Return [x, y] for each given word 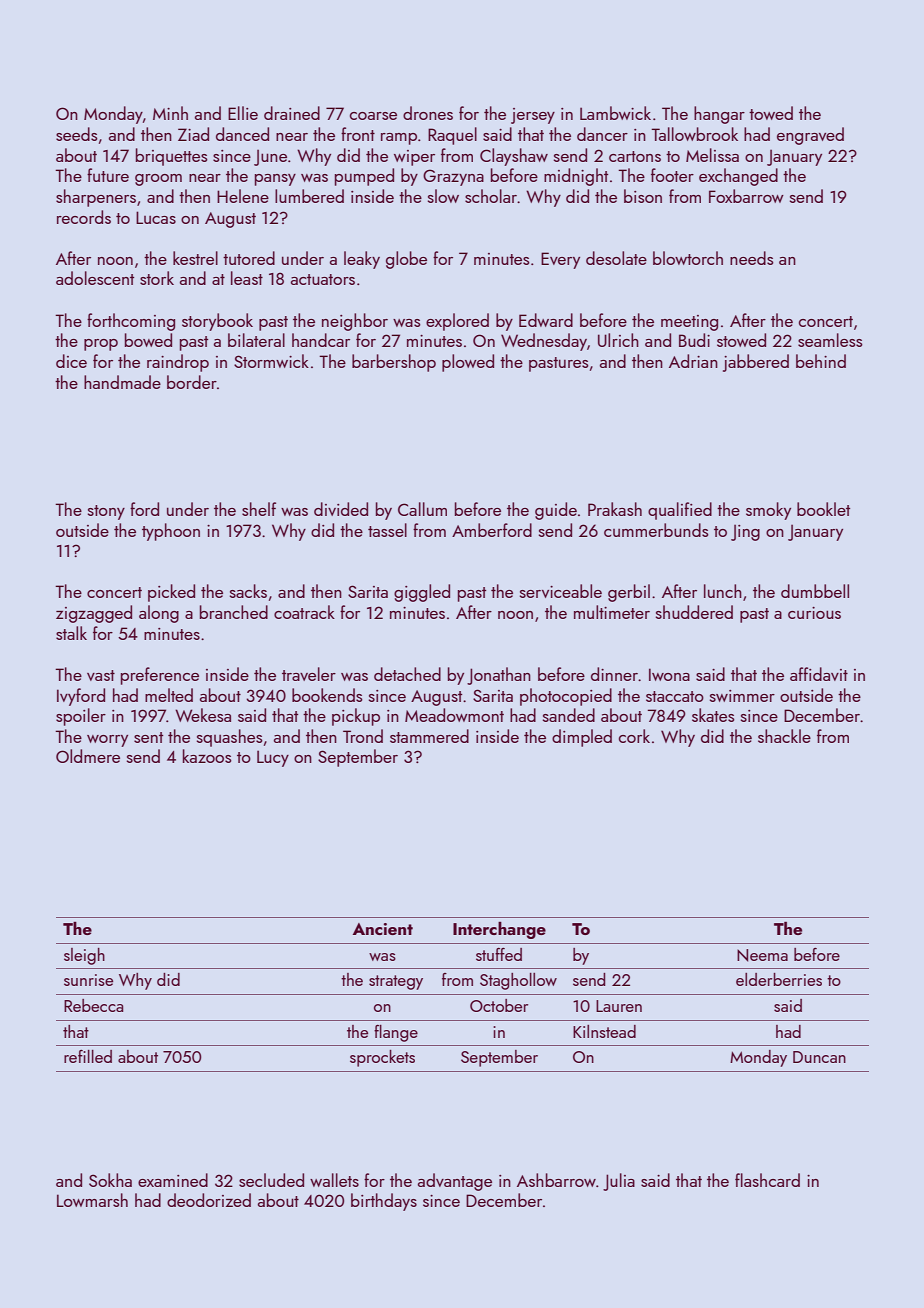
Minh [170, 113]
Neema [762, 955]
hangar [719, 115]
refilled [88, 1056]
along [159, 614]
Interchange [499, 930]
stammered [429, 736]
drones [428, 113]
